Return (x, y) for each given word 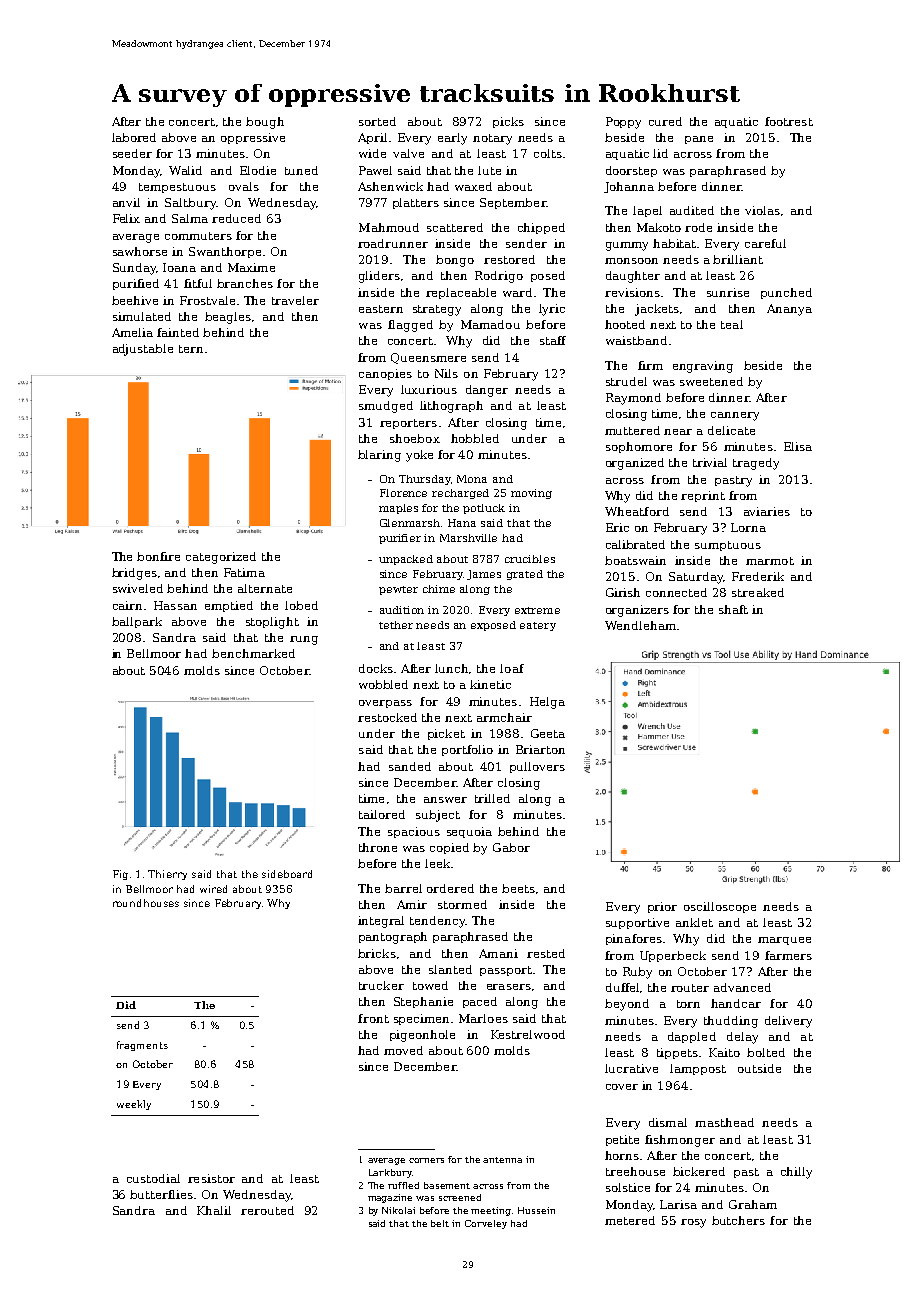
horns (622, 1155)
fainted (178, 332)
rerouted (267, 1210)
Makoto (659, 227)
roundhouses (146, 903)
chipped (541, 228)
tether (396, 625)
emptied (229, 606)
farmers (788, 955)
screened (460, 1197)
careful (765, 243)
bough (265, 123)
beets (518, 888)
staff (553, 340)
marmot (770, 561)
